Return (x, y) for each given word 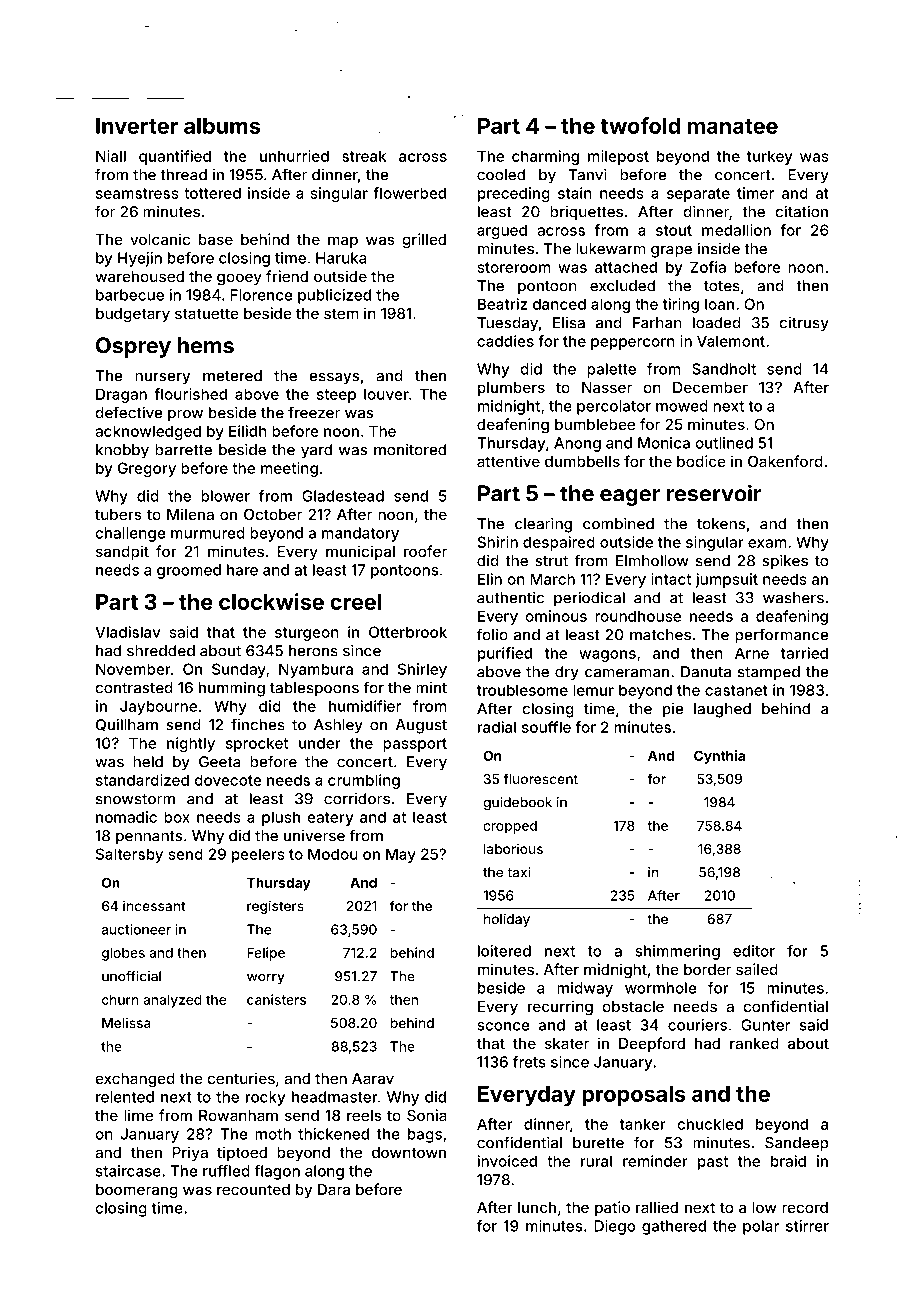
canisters (276, 999)
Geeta (220, 762)
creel (356, 602)
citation (801, 211)
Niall (111, 156)
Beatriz (502, 304)
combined (618, 523)
